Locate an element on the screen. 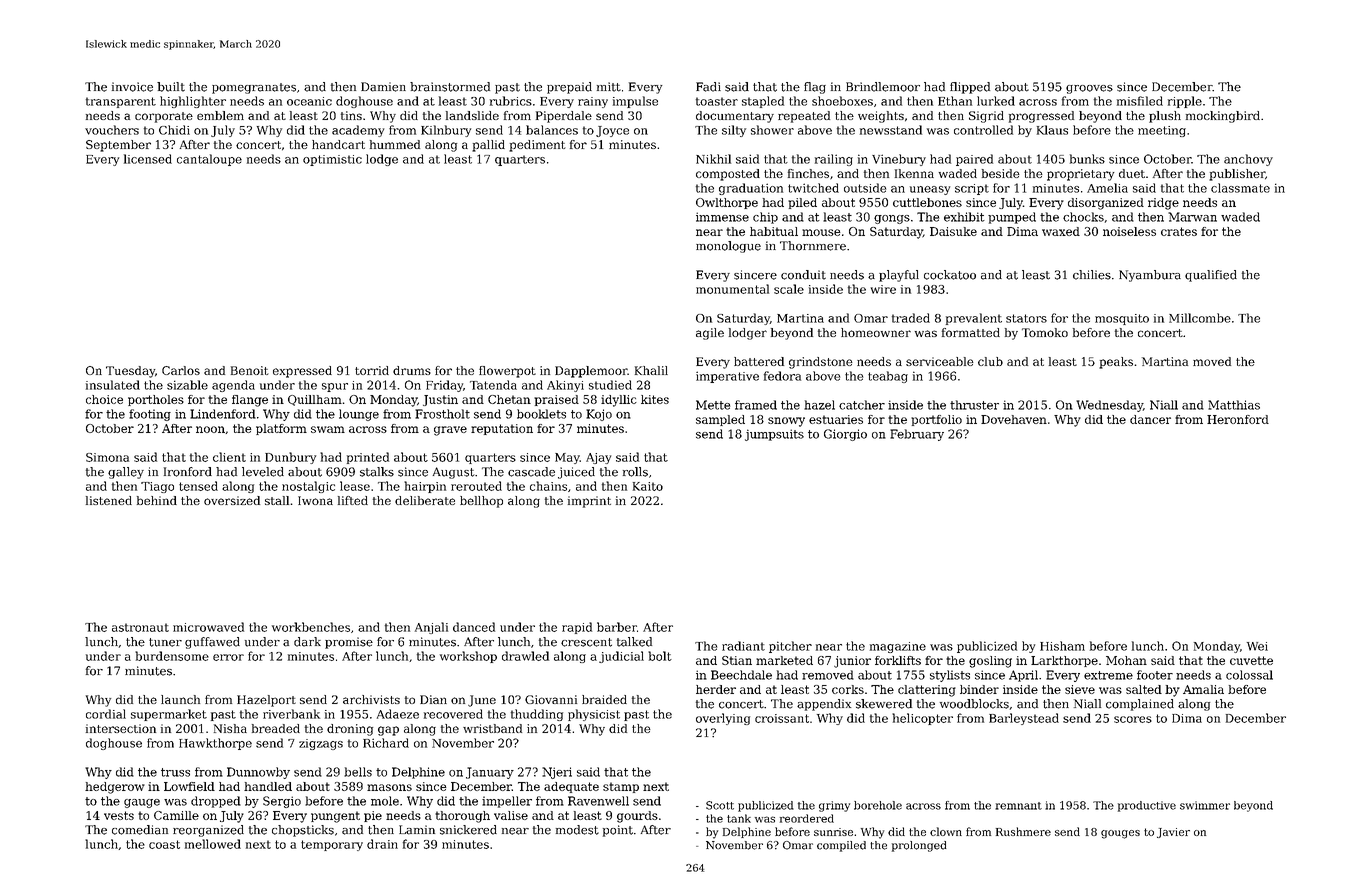 The width and height of the screenshot is (1372, 887). formatted is located at coordinates (971, 332).
